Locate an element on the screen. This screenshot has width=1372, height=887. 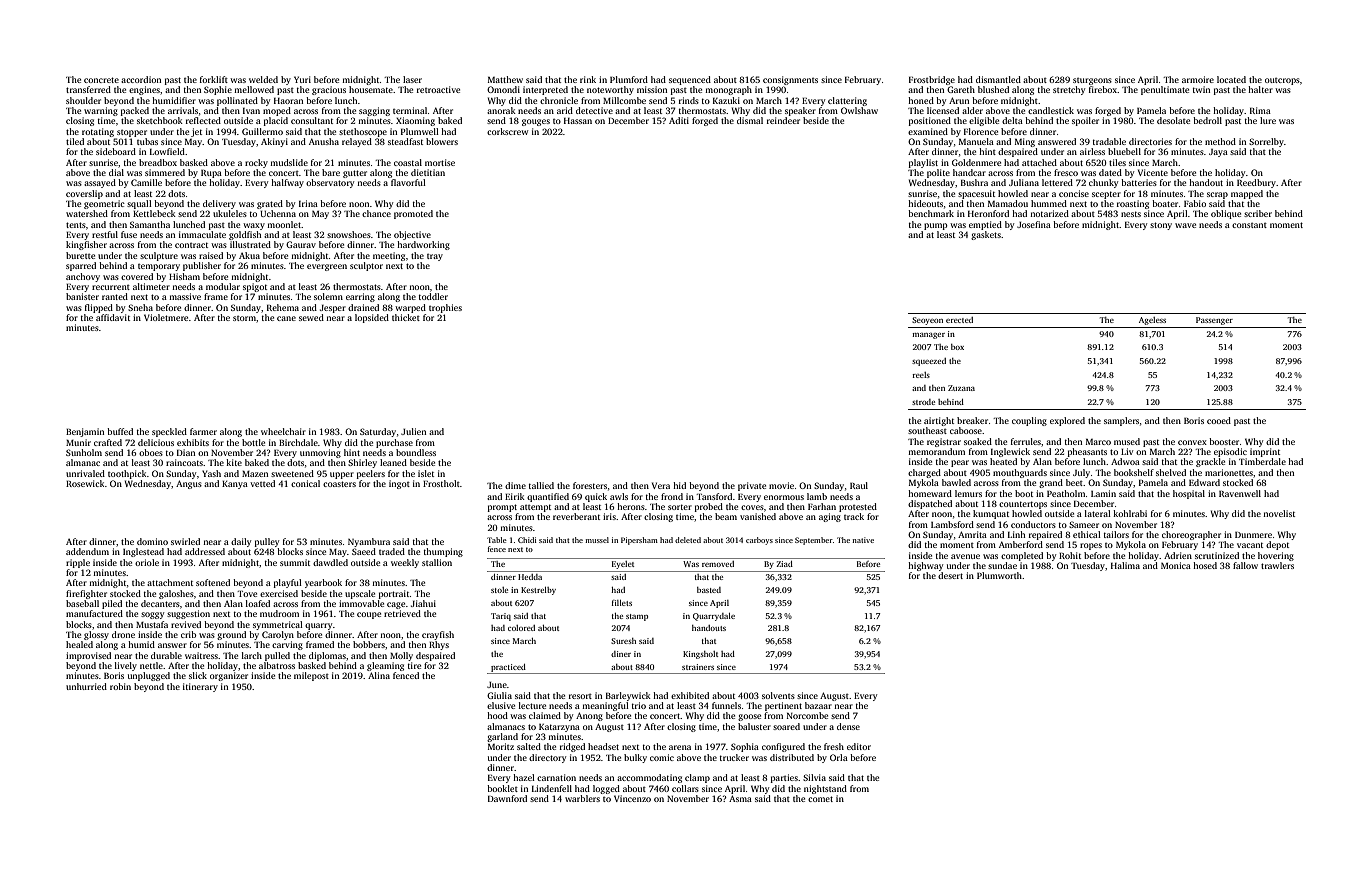
stamp is located at coordinates (637, 617).
